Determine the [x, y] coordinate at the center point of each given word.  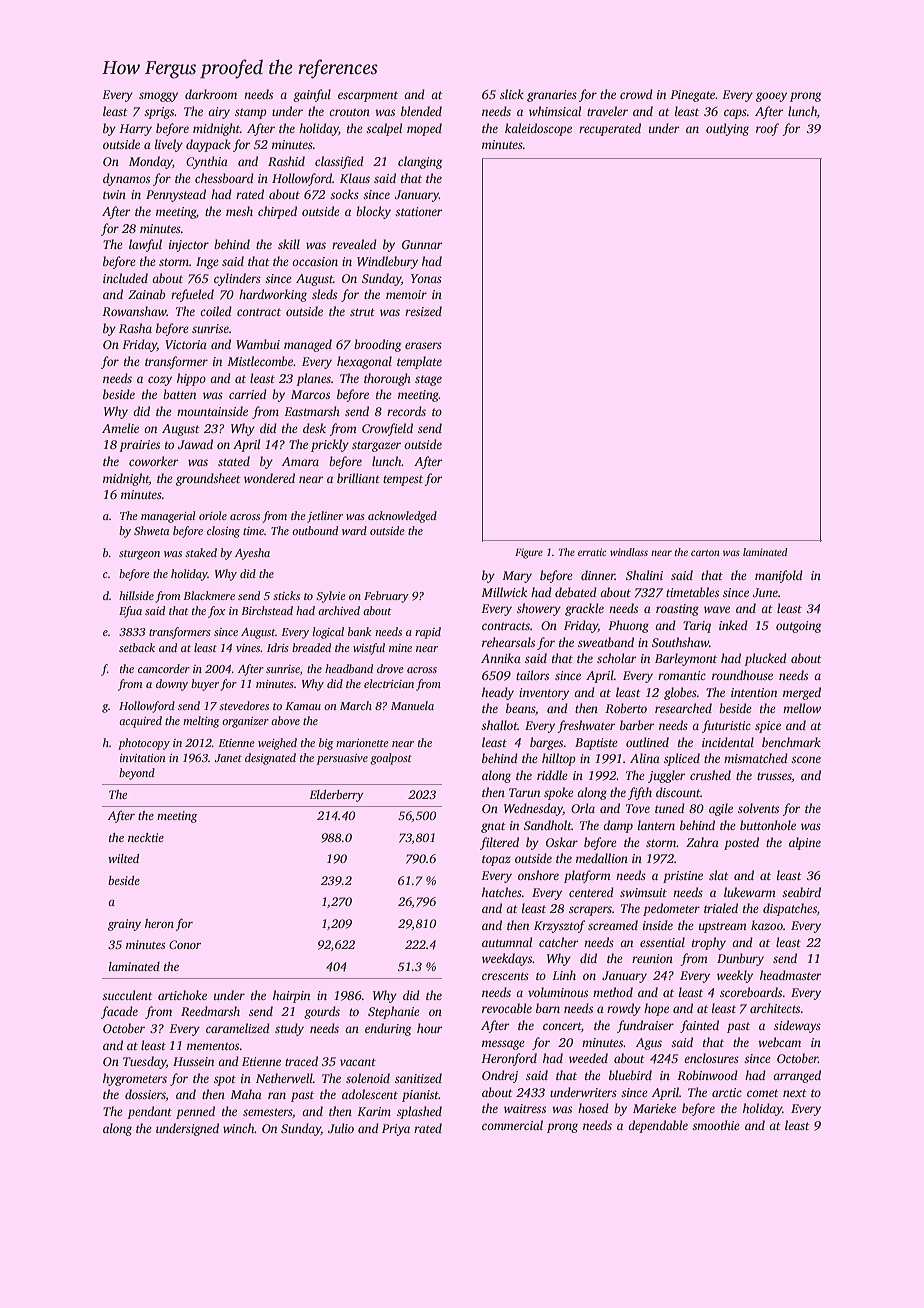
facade [119, 1012]
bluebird [630, 1075]
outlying [727, 129]
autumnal [507, 942]
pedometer [671, 909]
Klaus [355, 178]
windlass [629, 552]
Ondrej [500, 1076]
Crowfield [387, 429]
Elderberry [336, 796]
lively [169, 145]
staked [201, 552]
